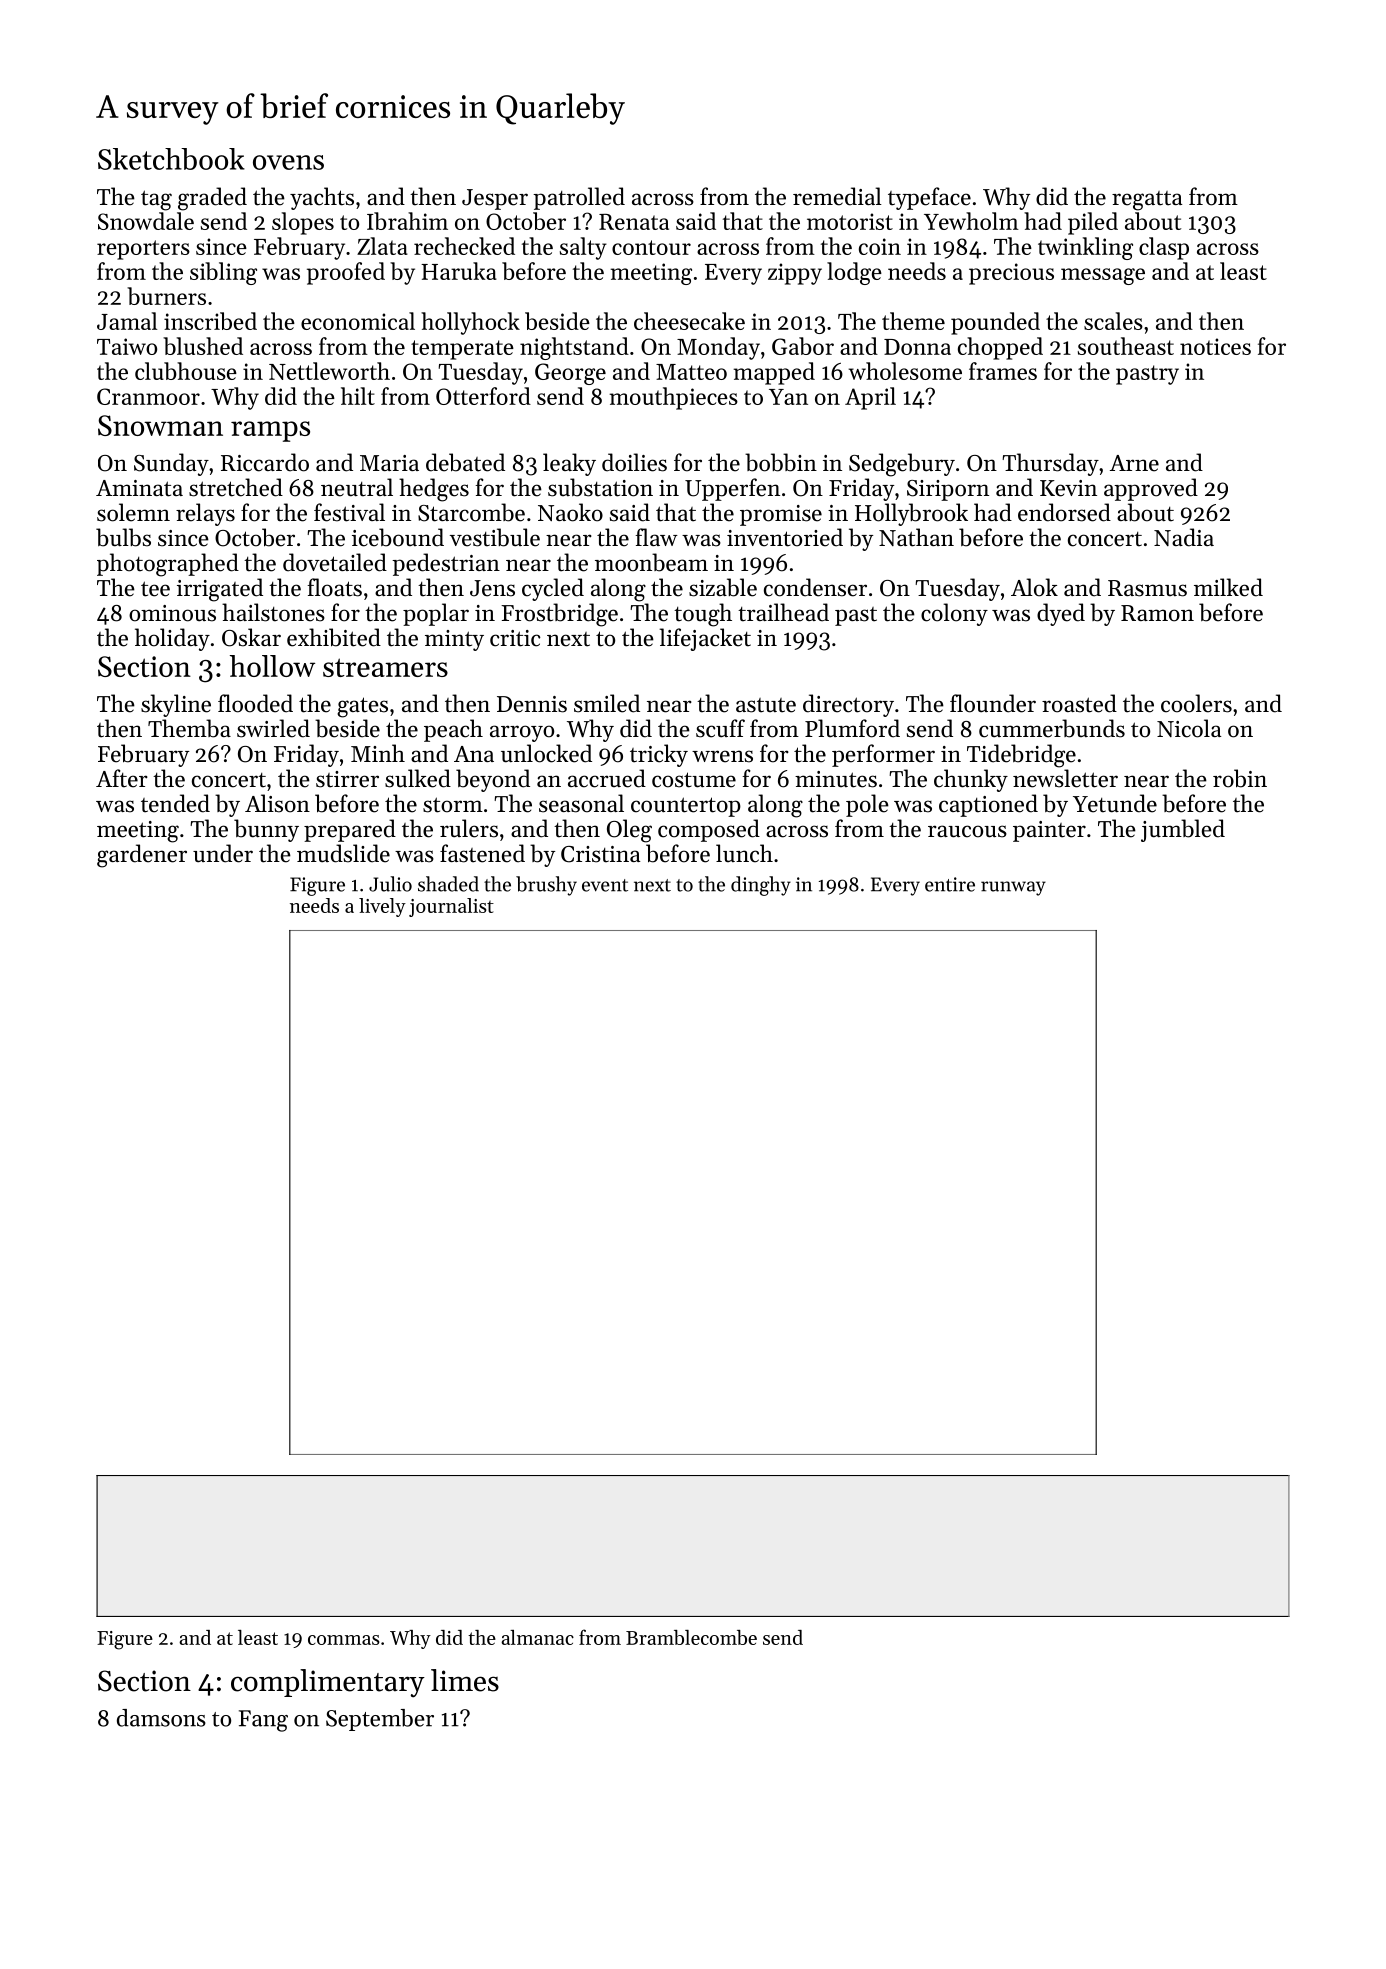 This screenshot has width=1386, height=1969. What do you see at coordinates (344, 1640) in the screenshot?
I see `commas` at bounding box center [344, 1640].
